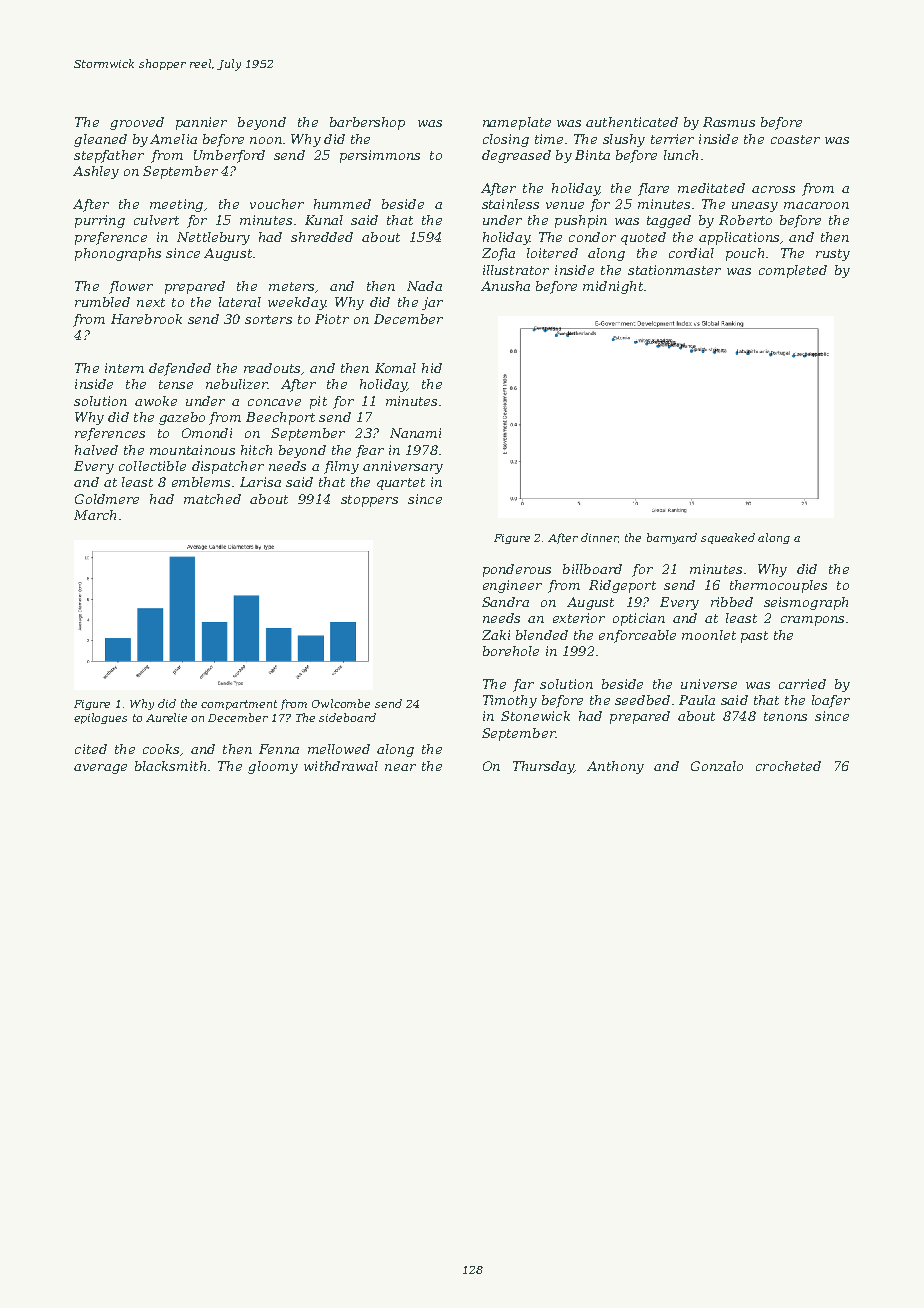 Image resolution: width=924 pixels, height=1308 pixels. I want to click on completed, so click(793, 271).
